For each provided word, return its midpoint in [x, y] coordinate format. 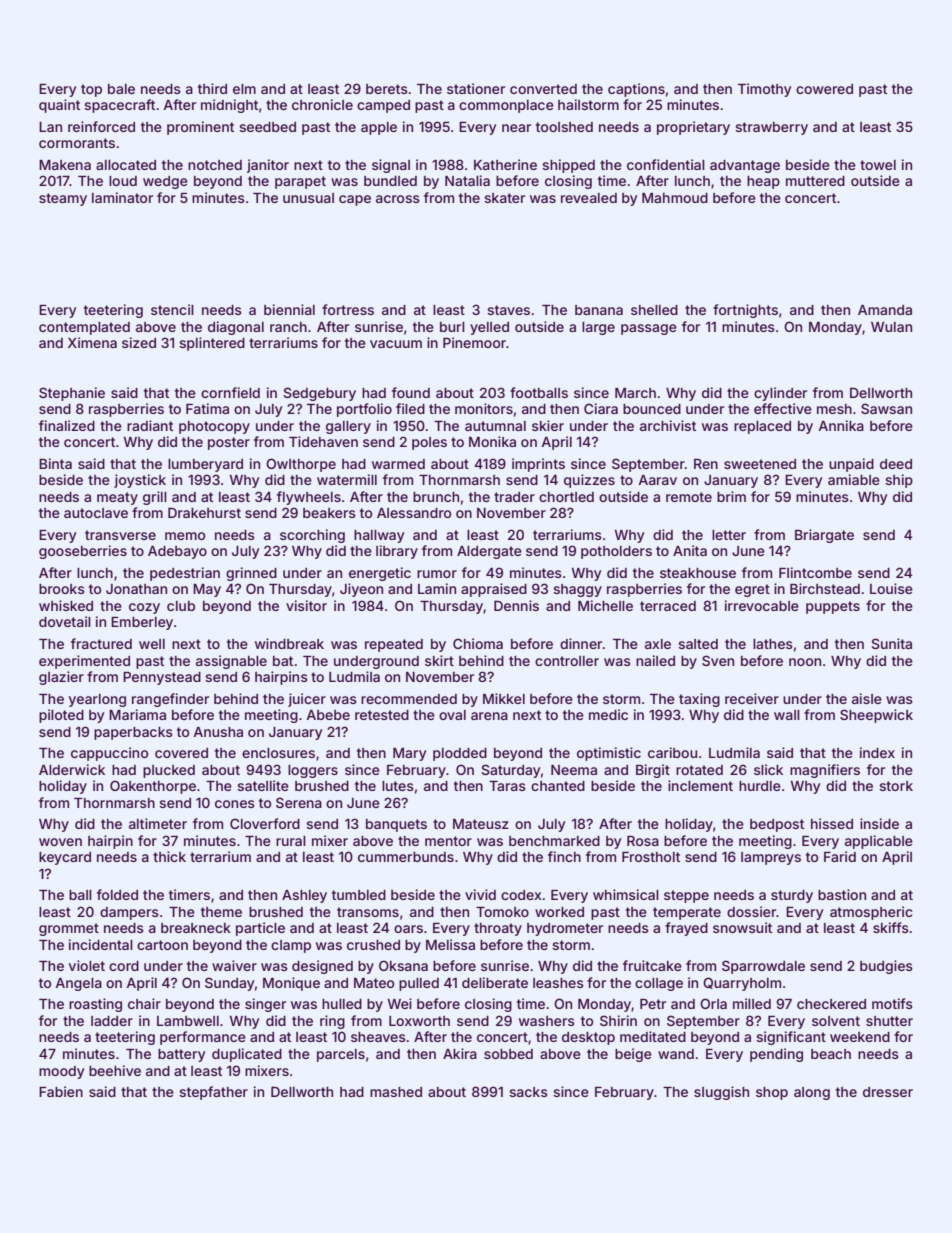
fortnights [745, 311]
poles [429, 443]
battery [181, 1055]
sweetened [760, 464]
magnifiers [825, 771]
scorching [312, 536]
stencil [172, 309]
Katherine [505, 164]
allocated [126, 165]
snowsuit [742, 927]
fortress [348, 309]
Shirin [618, 1020]
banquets [396, 825]
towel [878, 165]
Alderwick [72, 769]
